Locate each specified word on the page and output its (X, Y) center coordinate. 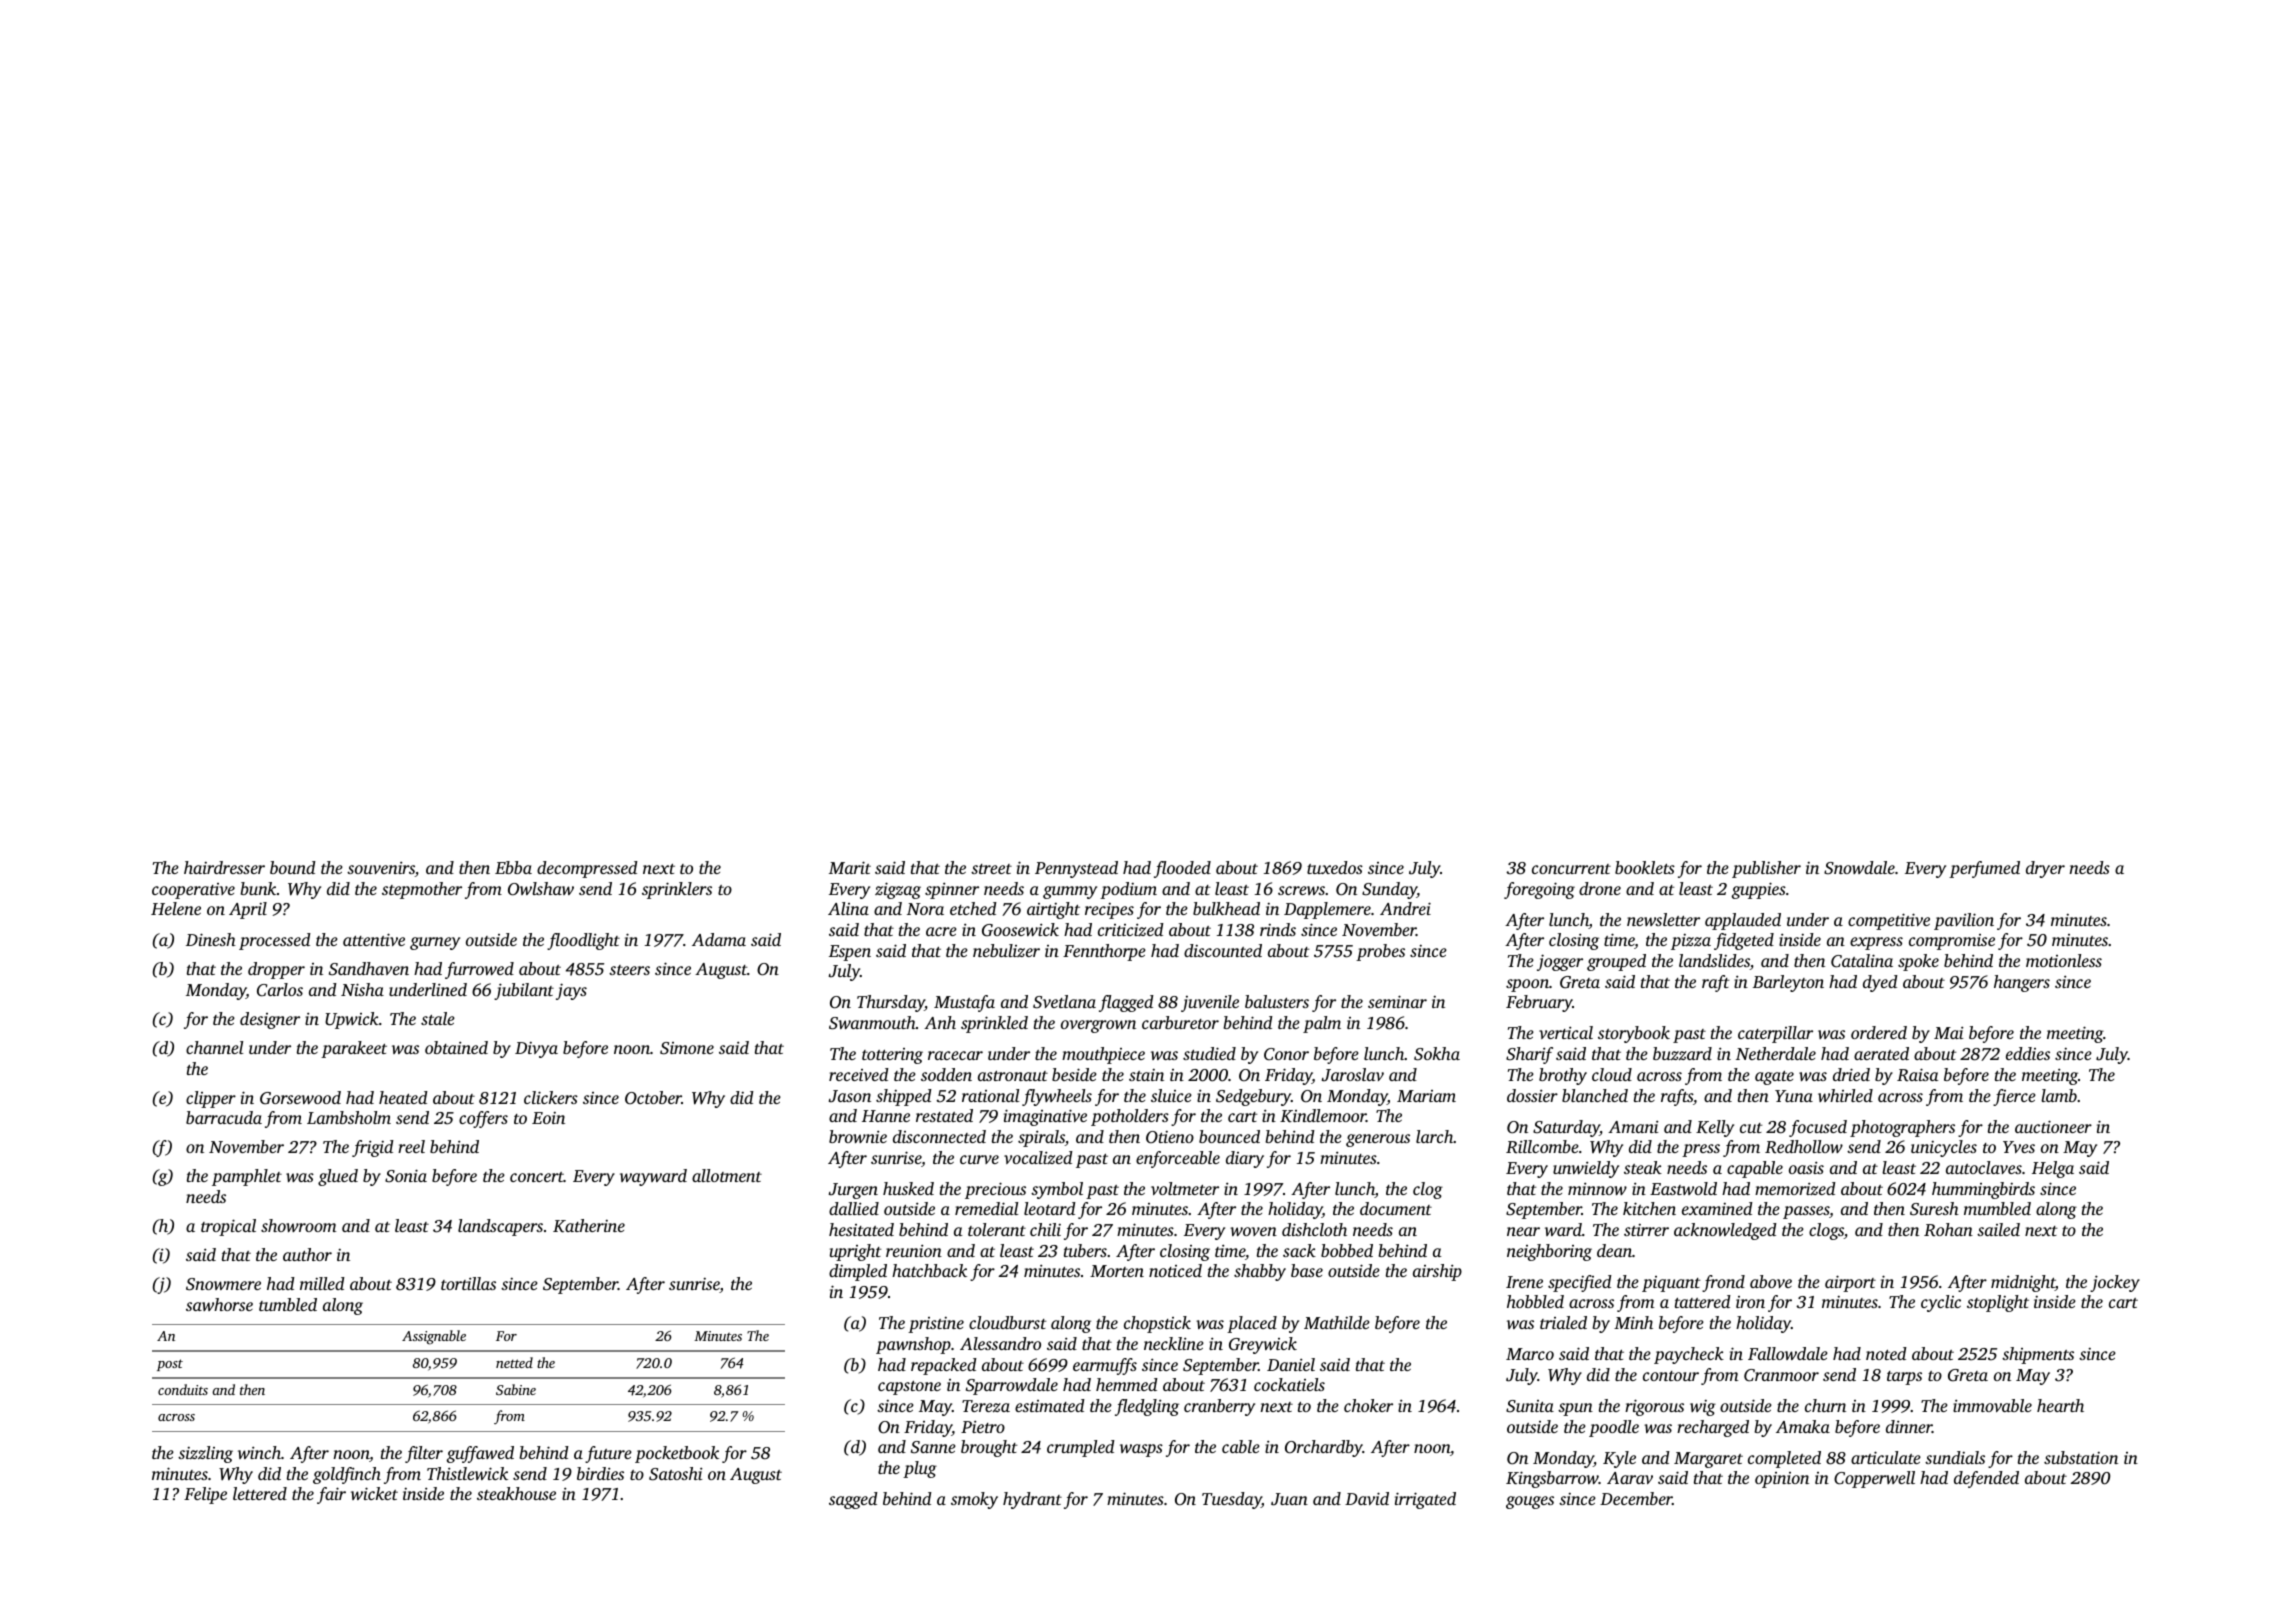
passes (1806, 1212)
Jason (850, 1096)
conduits (183, 1389)
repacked (944, 1366)
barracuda (224, 1117)
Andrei (1405, 908)
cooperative (193, 891)
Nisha (362, 989)
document (1396, 1208)
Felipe (205, 1495)
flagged (1126, 1003)
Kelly (1715, 1128)
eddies (2028, 1053)
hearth (2060, 1405)
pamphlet (247, 1177)
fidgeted (1744, 941)
